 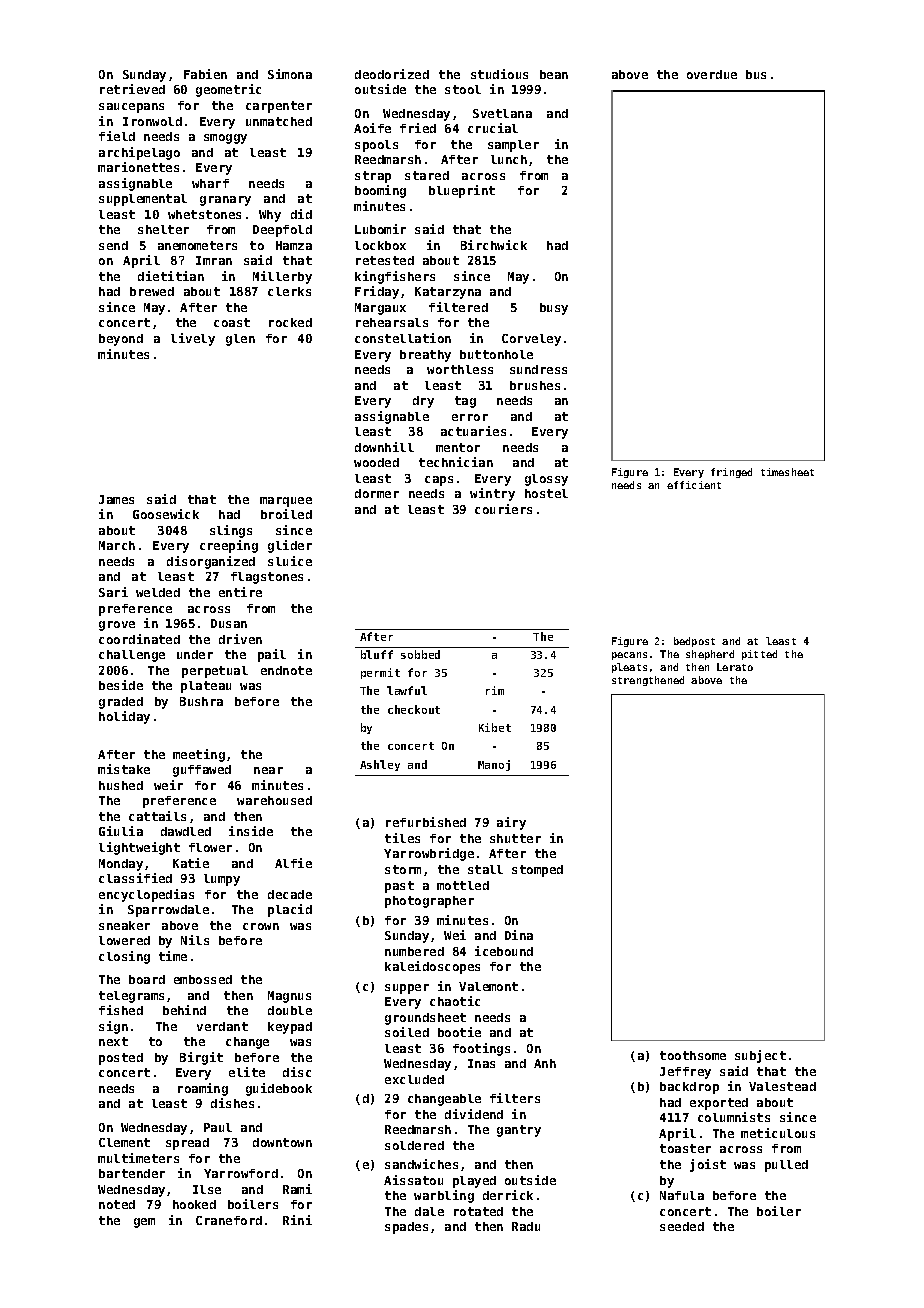 I want to click on efficient, so click(x=694, y=485).
